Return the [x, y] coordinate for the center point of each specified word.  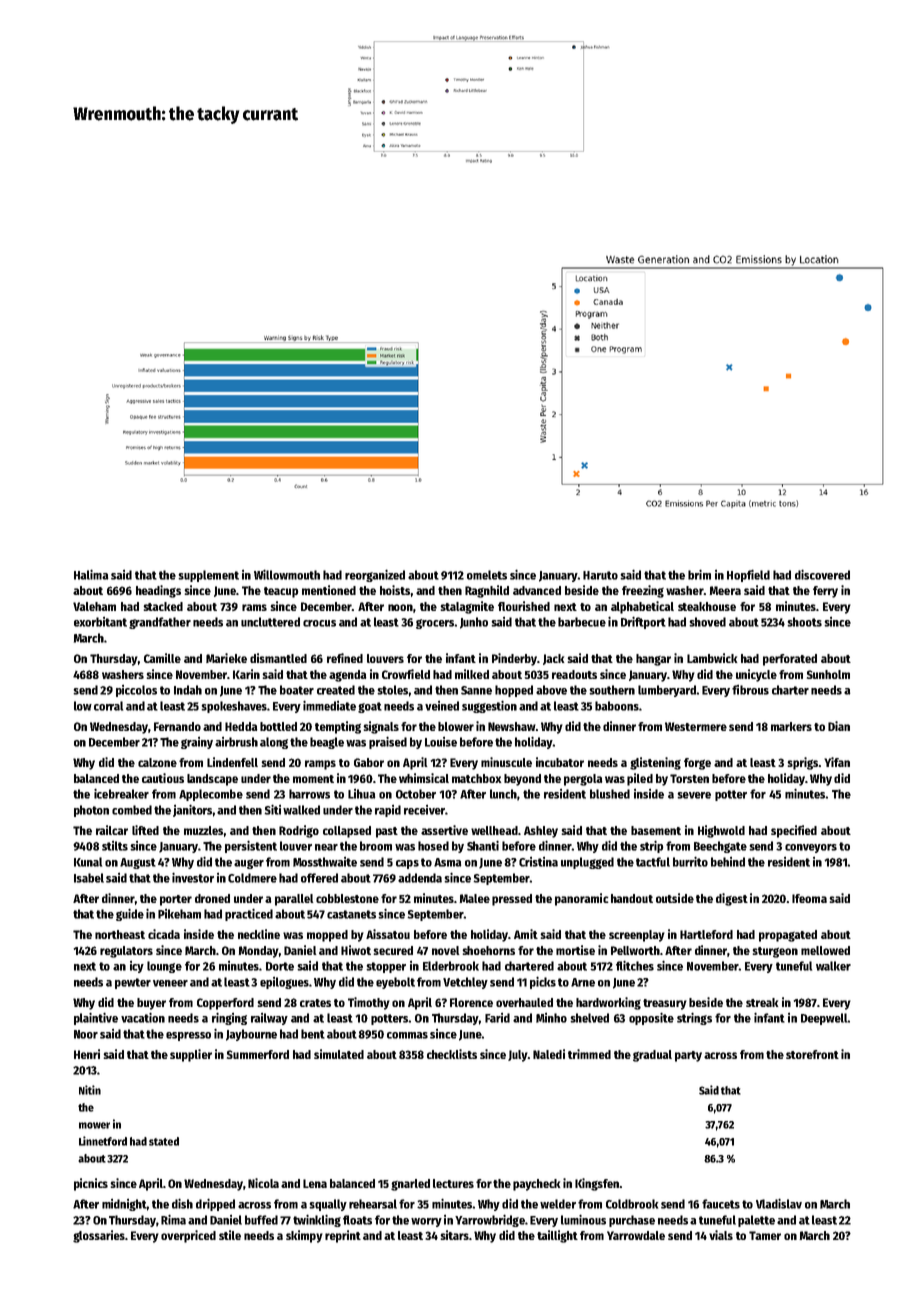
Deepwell [824, 1019]
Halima [91, 574]
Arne [583, 982]
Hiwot [356, 950]
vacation [143, 1017]
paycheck [537, 1185]
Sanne [476, 690]
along [274, 743]
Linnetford [103, 1141]
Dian [839, 726]
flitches [635, 965]
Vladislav [779, 1203]
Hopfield [748, 576]
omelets [487, 575]
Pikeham [179, 913]
